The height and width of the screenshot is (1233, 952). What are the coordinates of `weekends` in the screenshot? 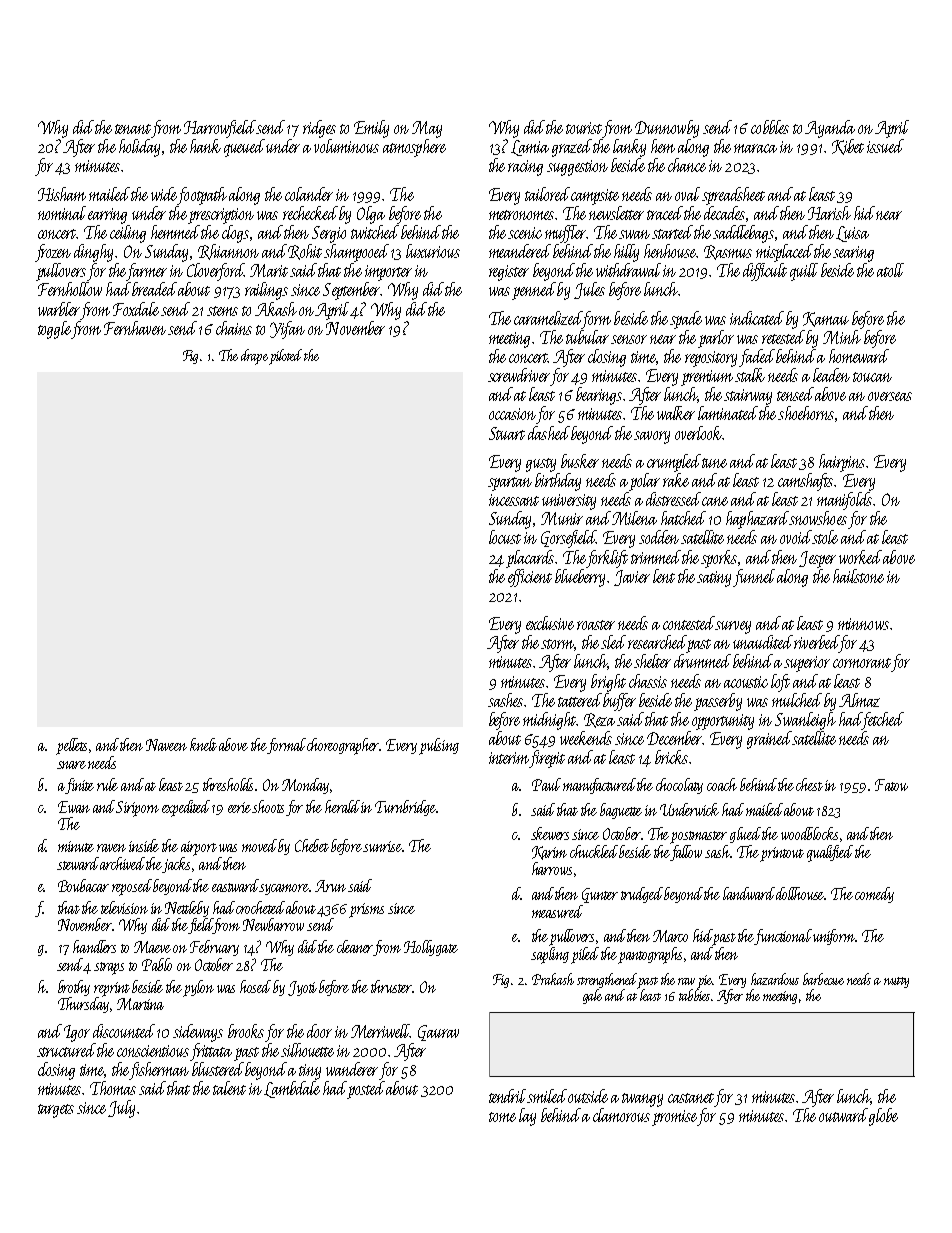 It's located at (586, 738).
